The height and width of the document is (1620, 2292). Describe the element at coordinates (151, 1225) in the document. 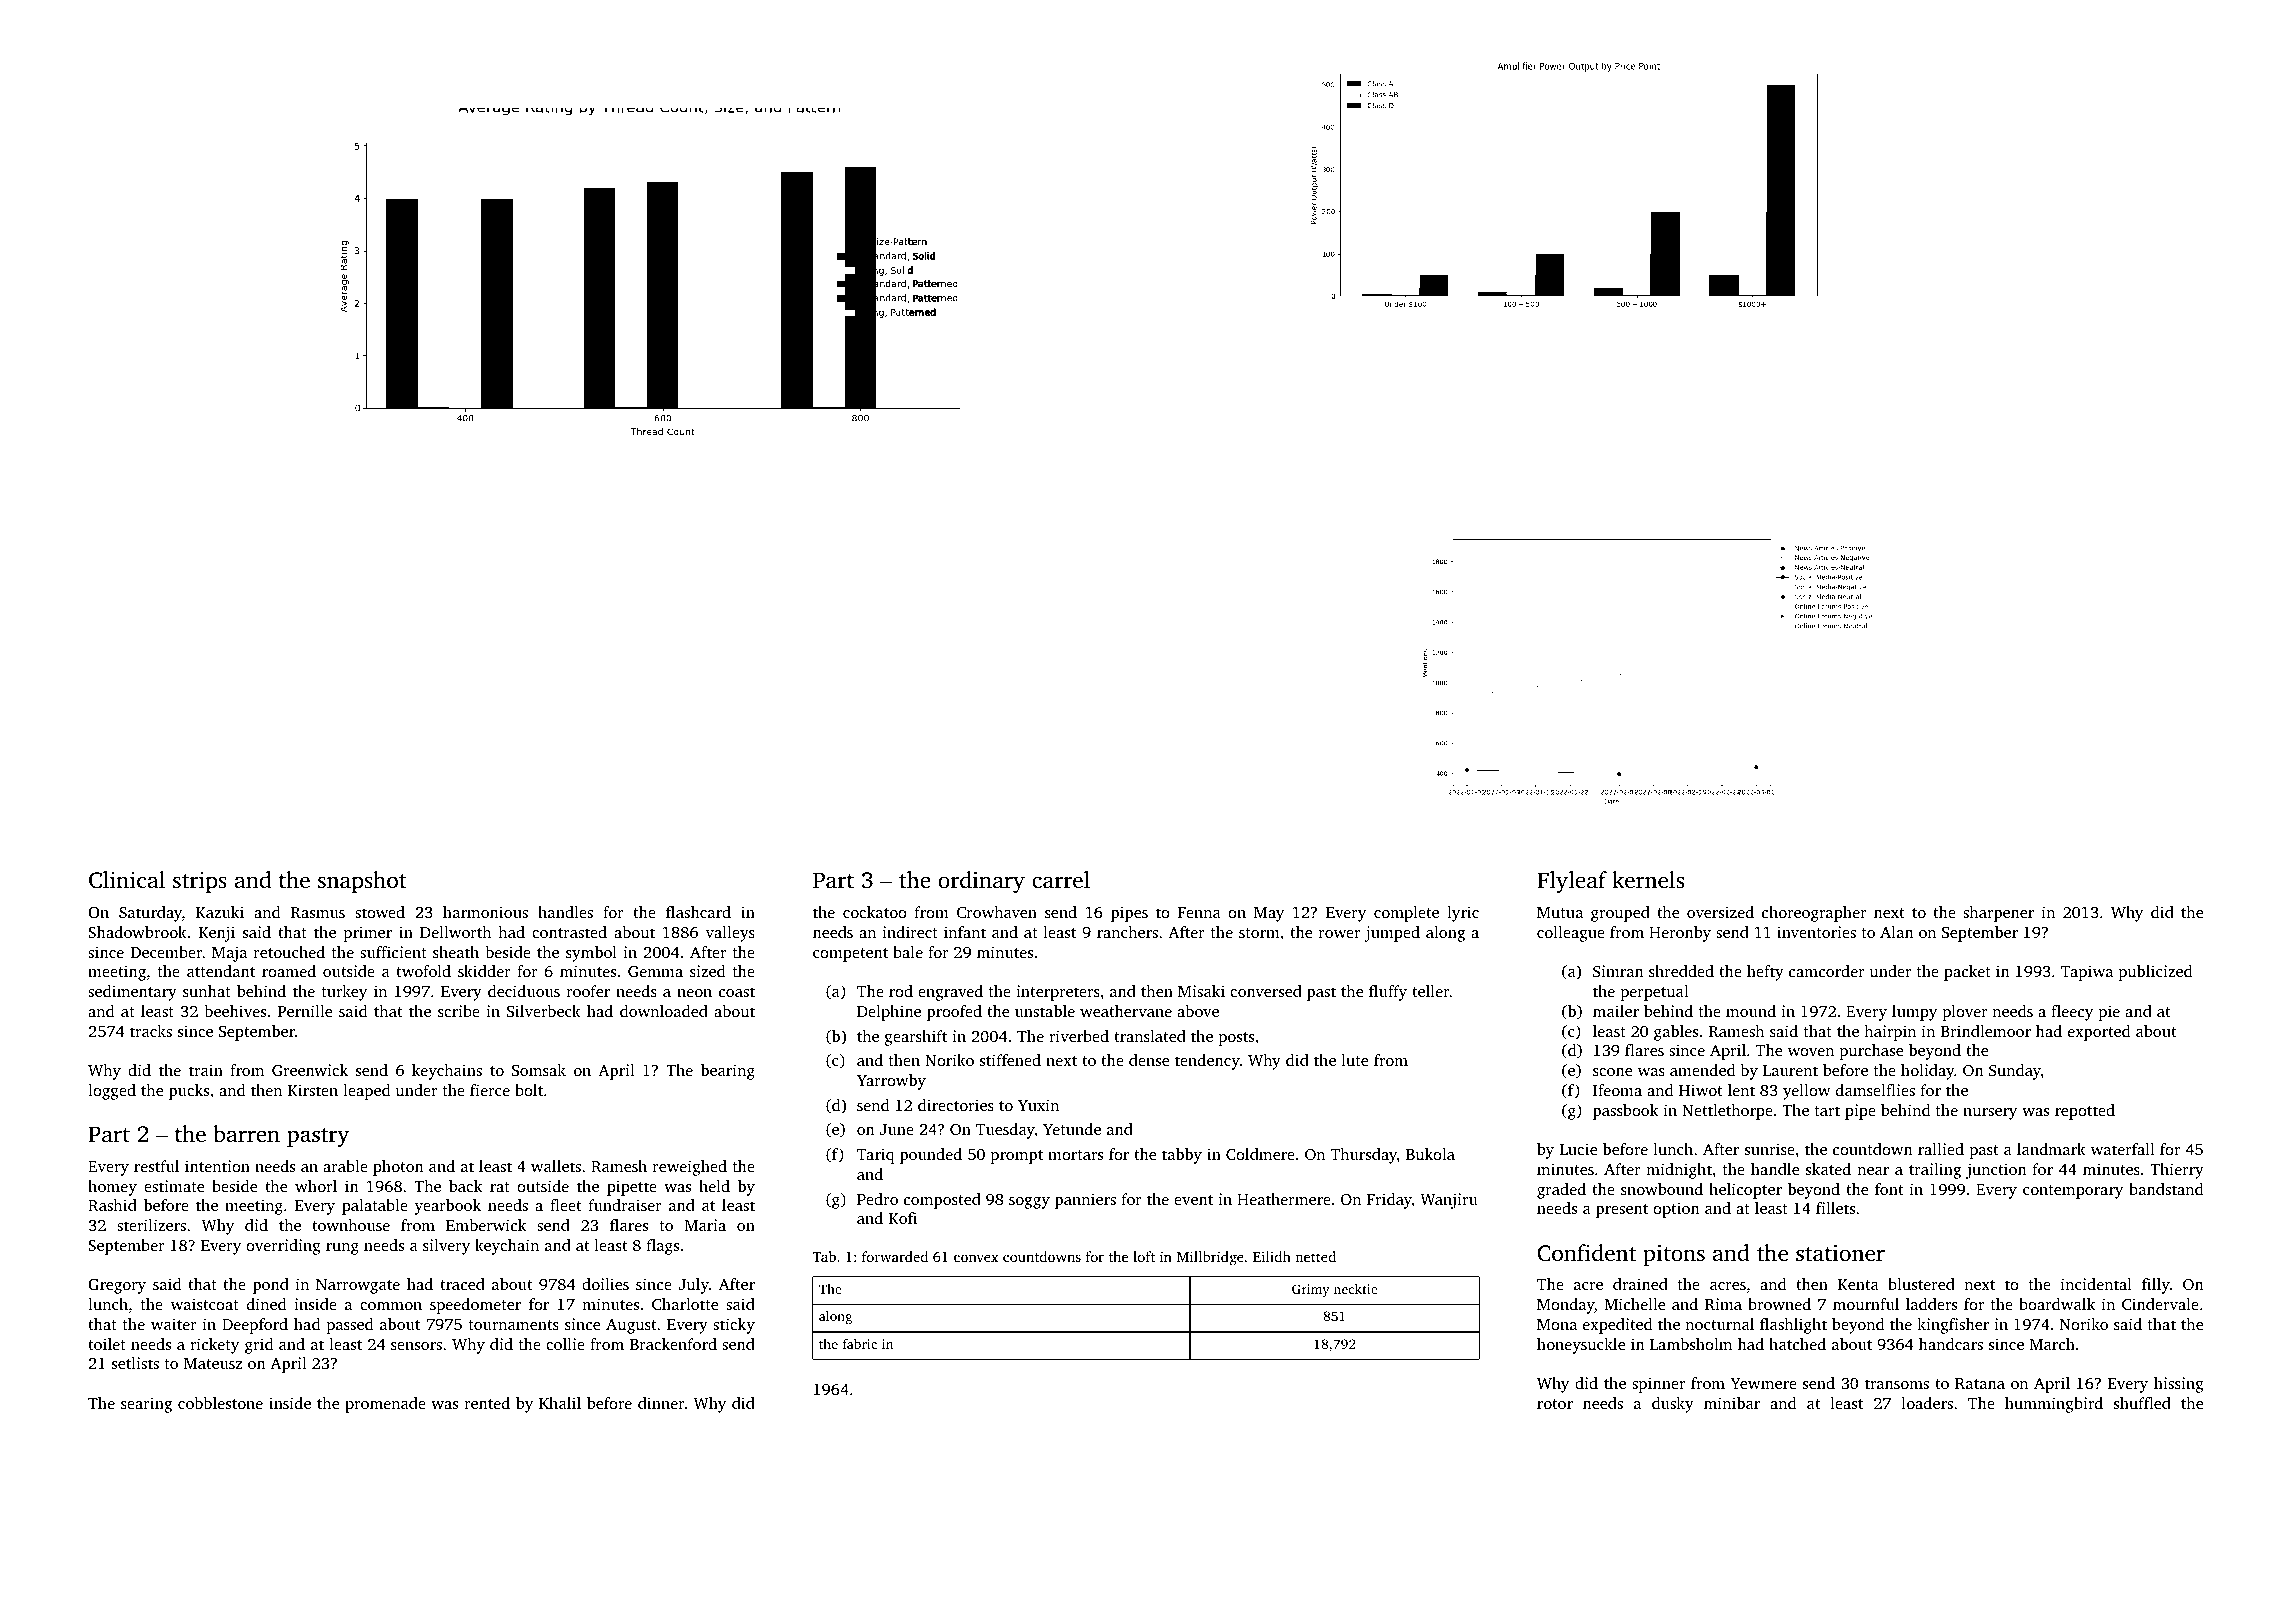

I see `sterilizers` at that location.
